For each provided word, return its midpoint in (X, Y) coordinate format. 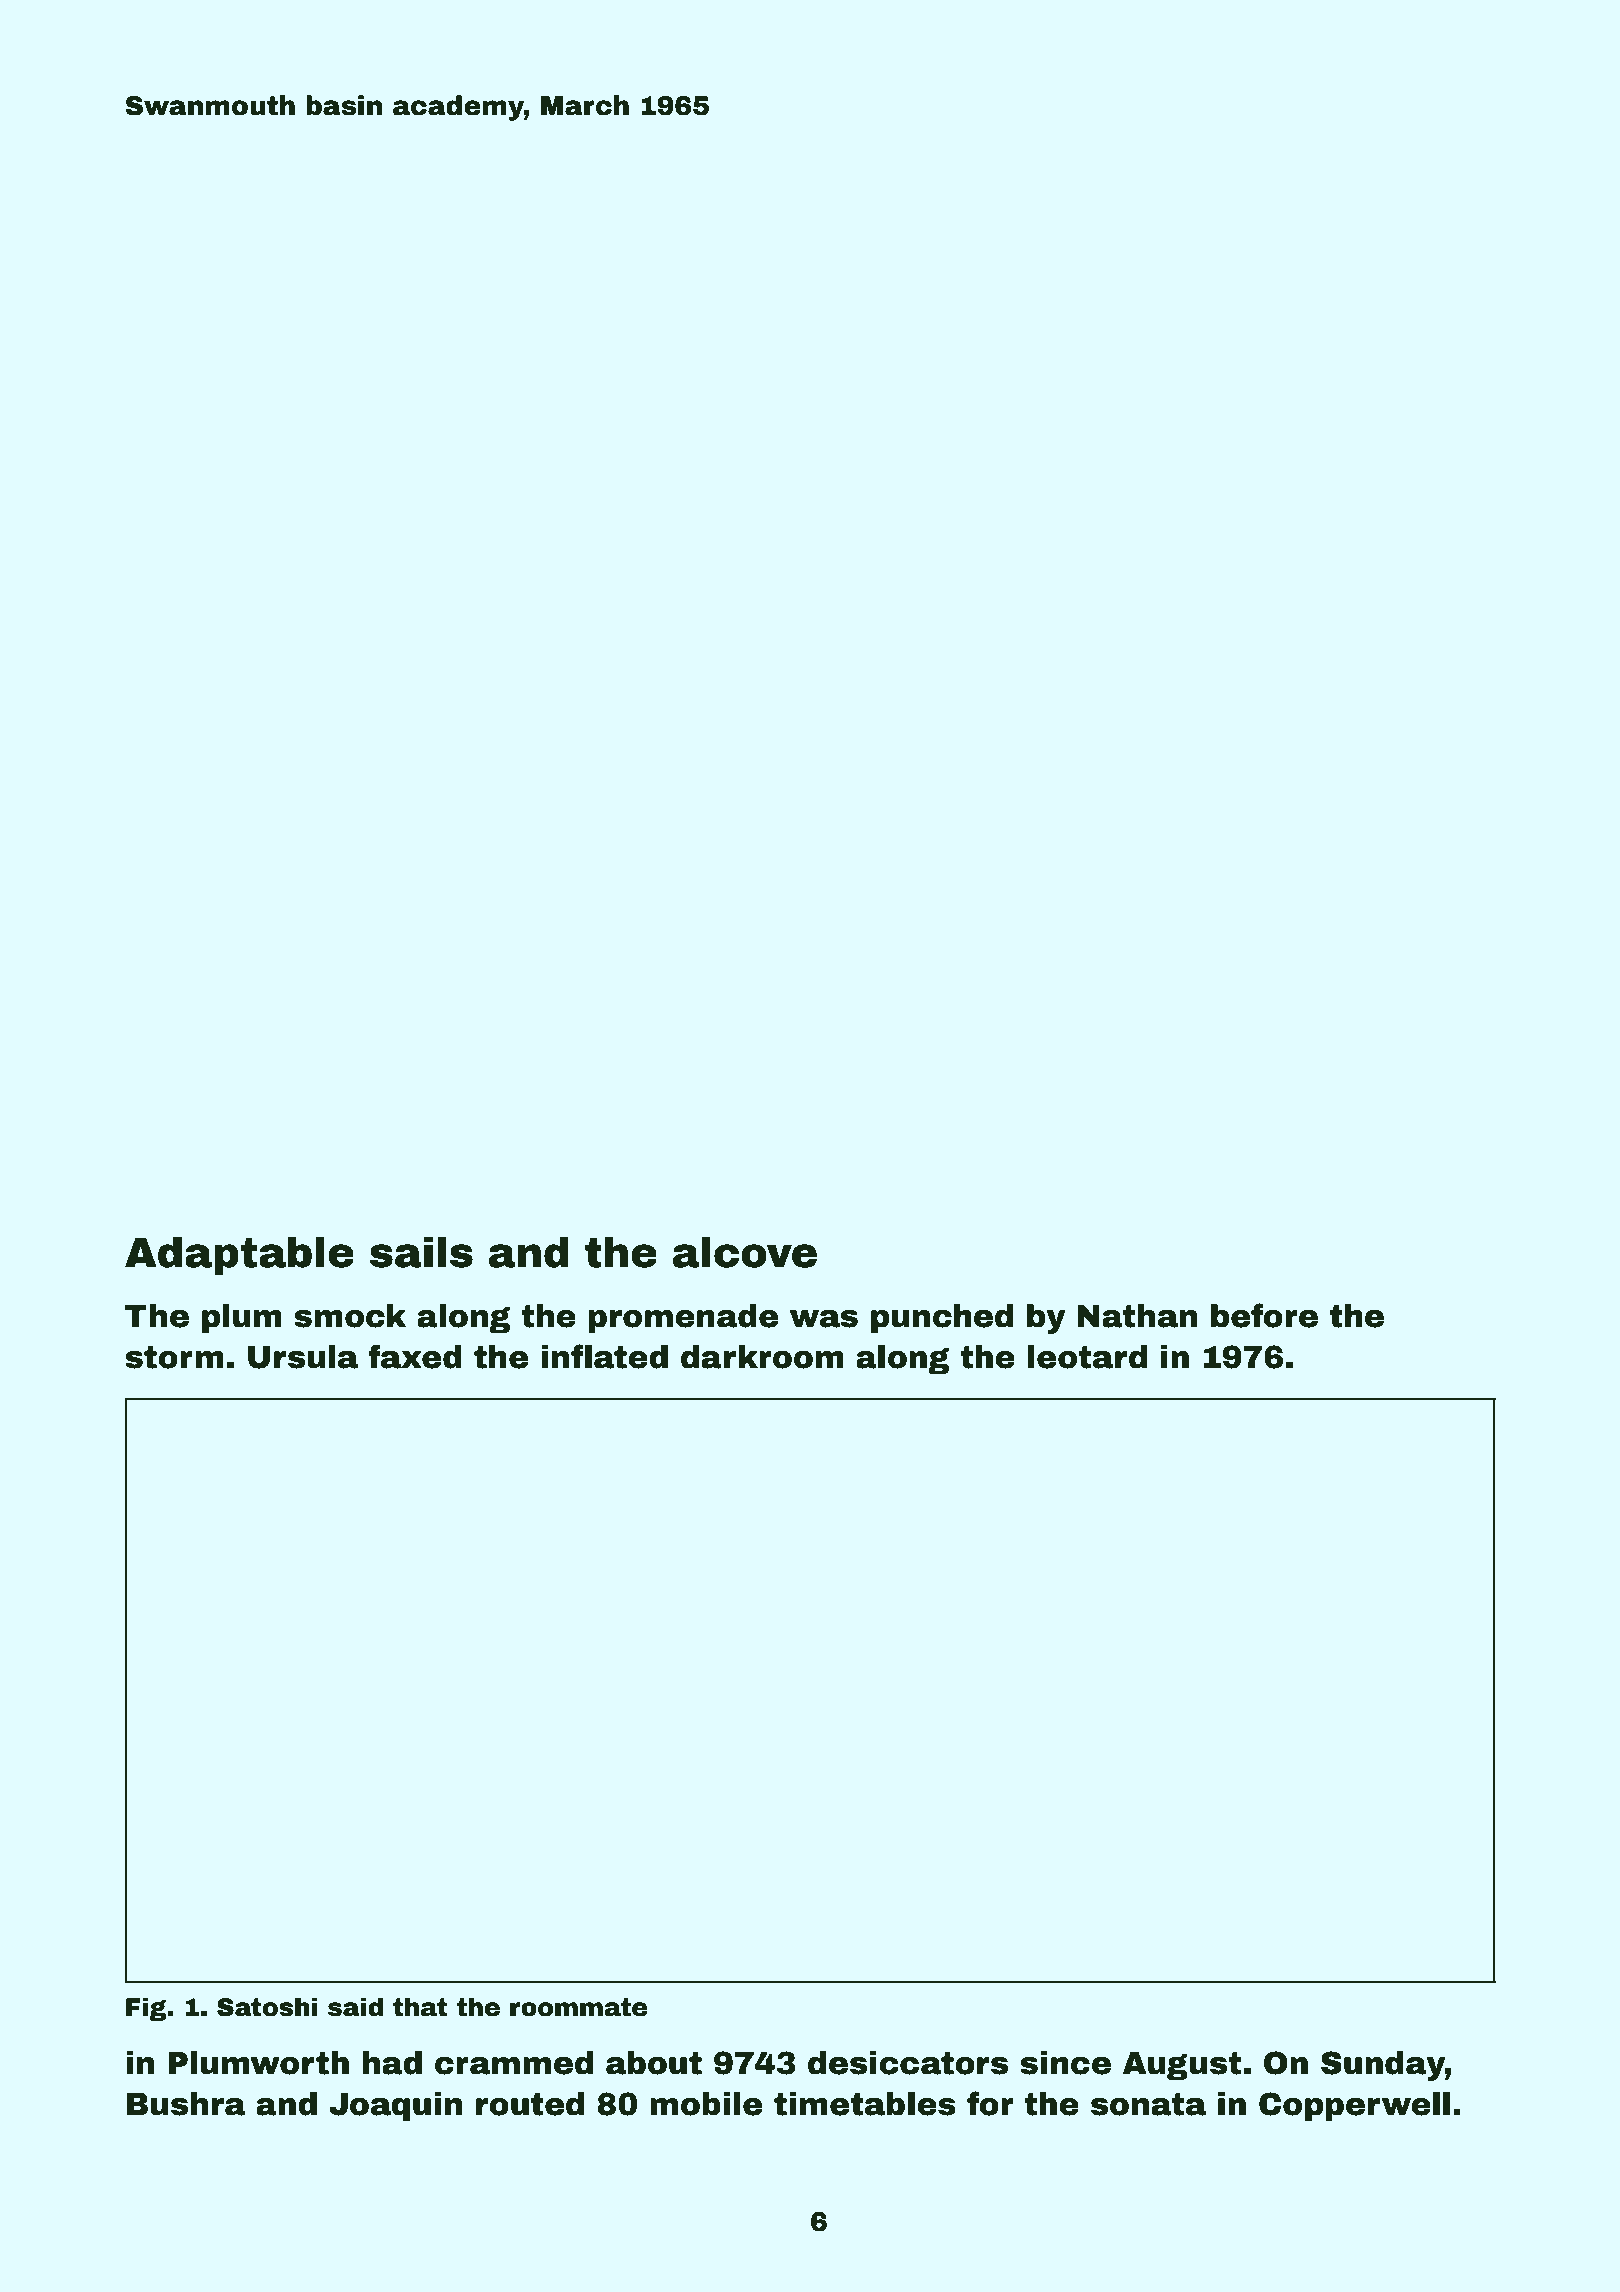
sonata (1148, 2104)
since (1065, 2063)
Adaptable (239, 1256)
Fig (146, 2009)
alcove (745, 1252)
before (1264, 1315)
